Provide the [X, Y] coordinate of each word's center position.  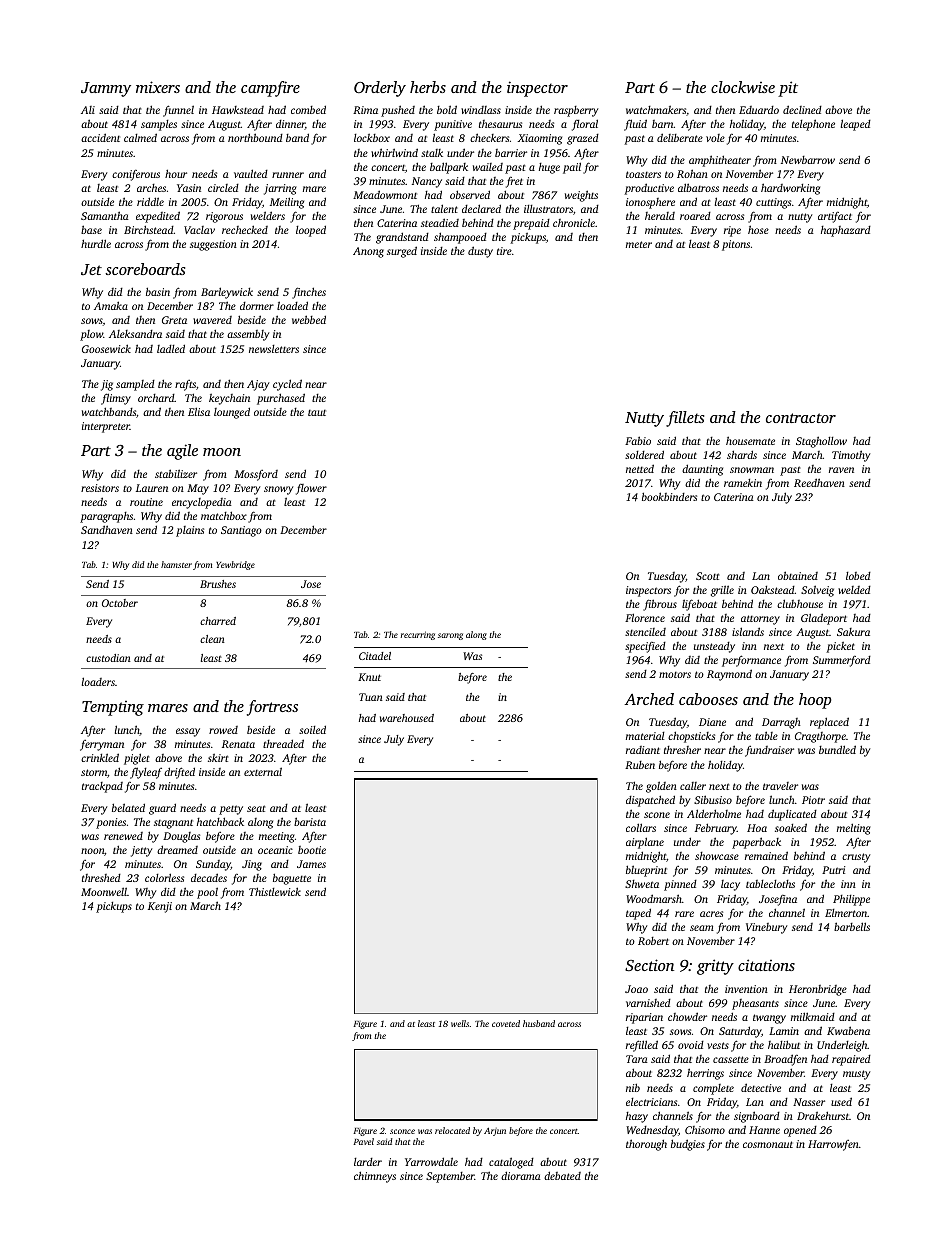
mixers [158, 87]
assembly [248, 335]
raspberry [576, 111]
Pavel [363, 1141]
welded [854, 590]
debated [562, 1175]
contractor [801, 418]
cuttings [773, 203]
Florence [645, 617]
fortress [272, 708]
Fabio [638, 440]
